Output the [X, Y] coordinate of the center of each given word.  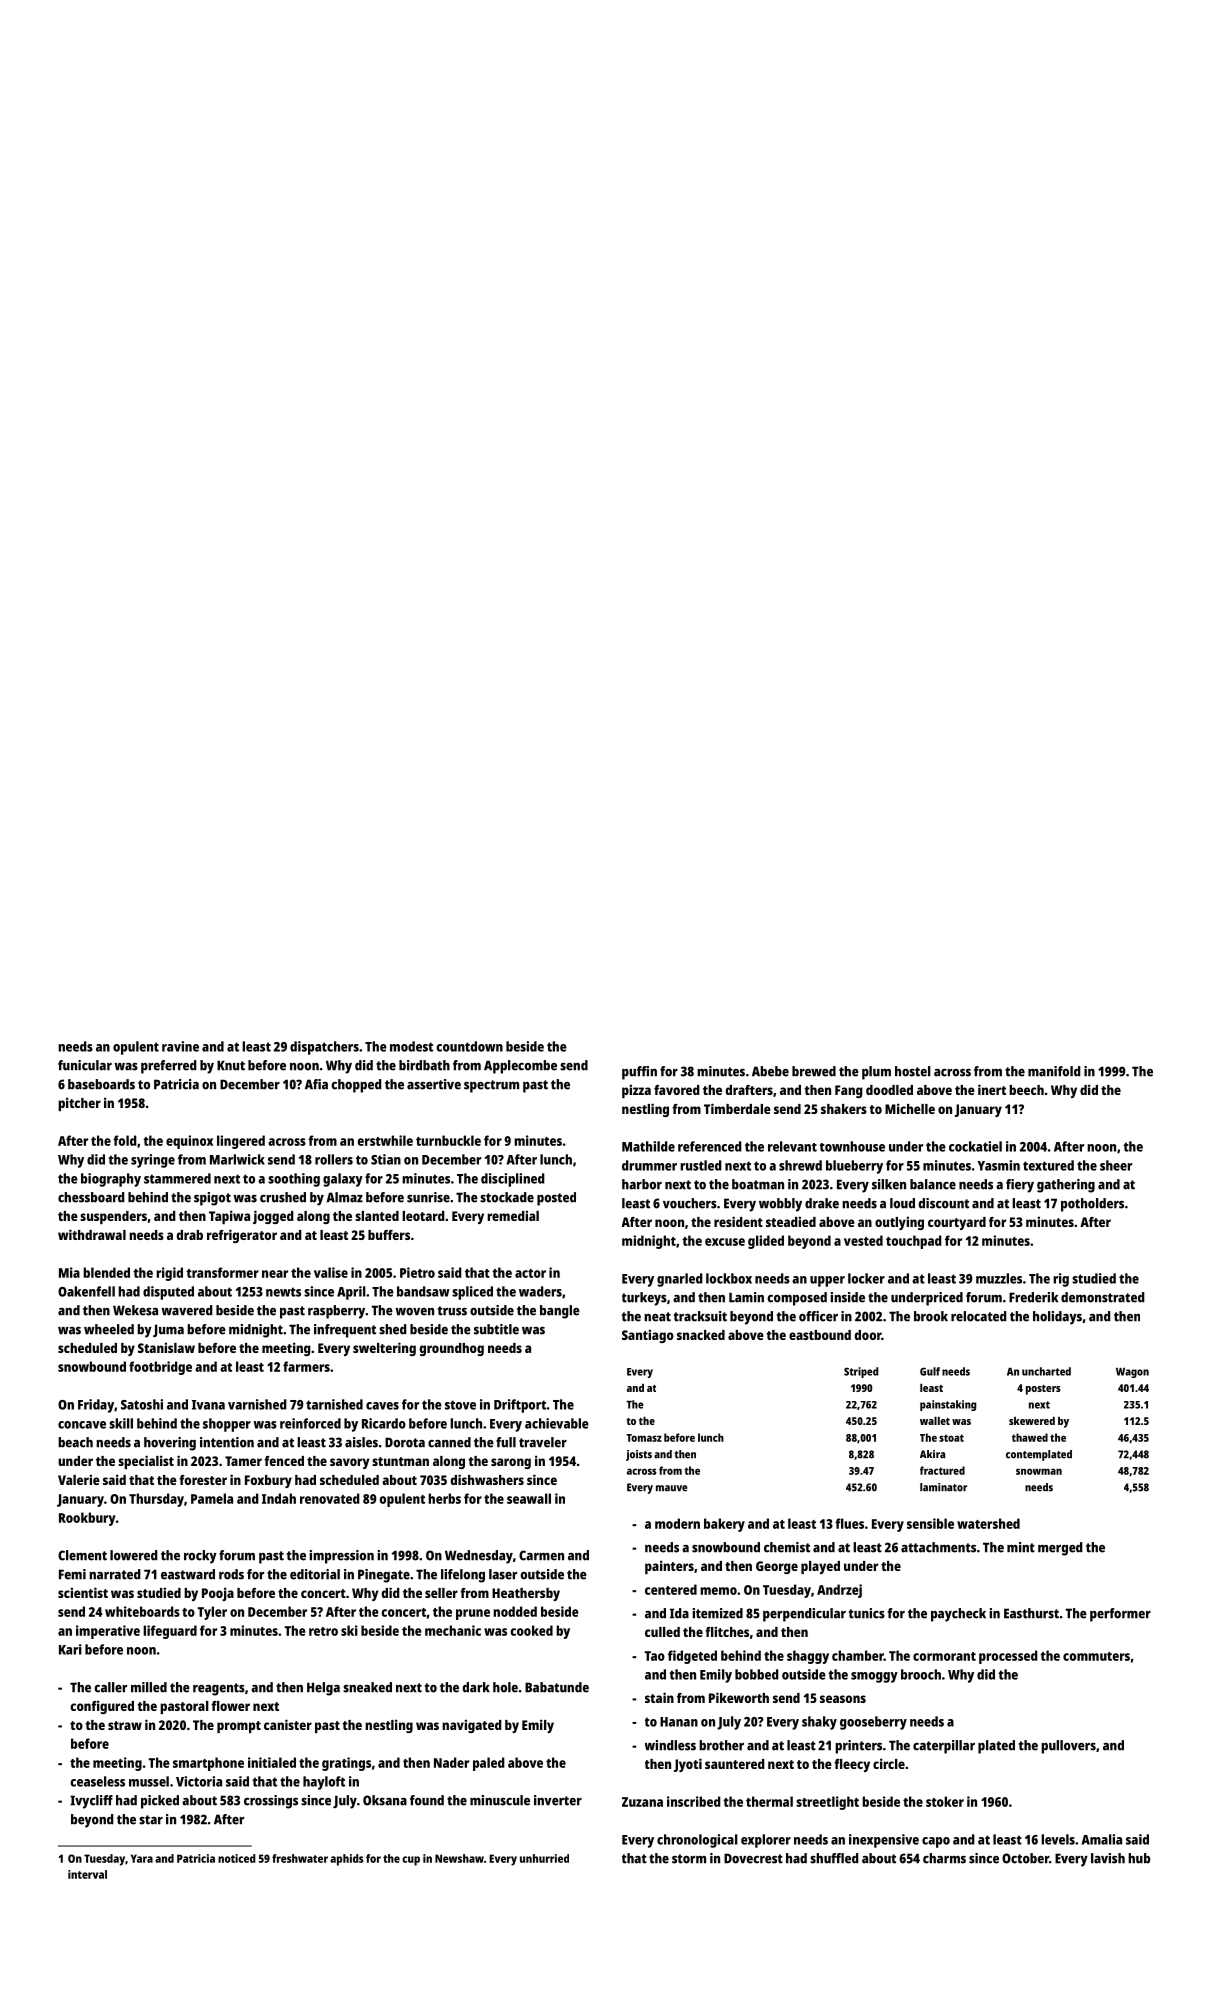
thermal [769, 1801]
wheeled [109, 1329]
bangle [560, 1312]
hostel [913, 1071]
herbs [444, 1498]
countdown [469, 1046]
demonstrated [1103, 1297]
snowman [1039, 1471]
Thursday [156, 1500]
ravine [180, 1046]
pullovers [1068, 1747]
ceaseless [97, 1781]
